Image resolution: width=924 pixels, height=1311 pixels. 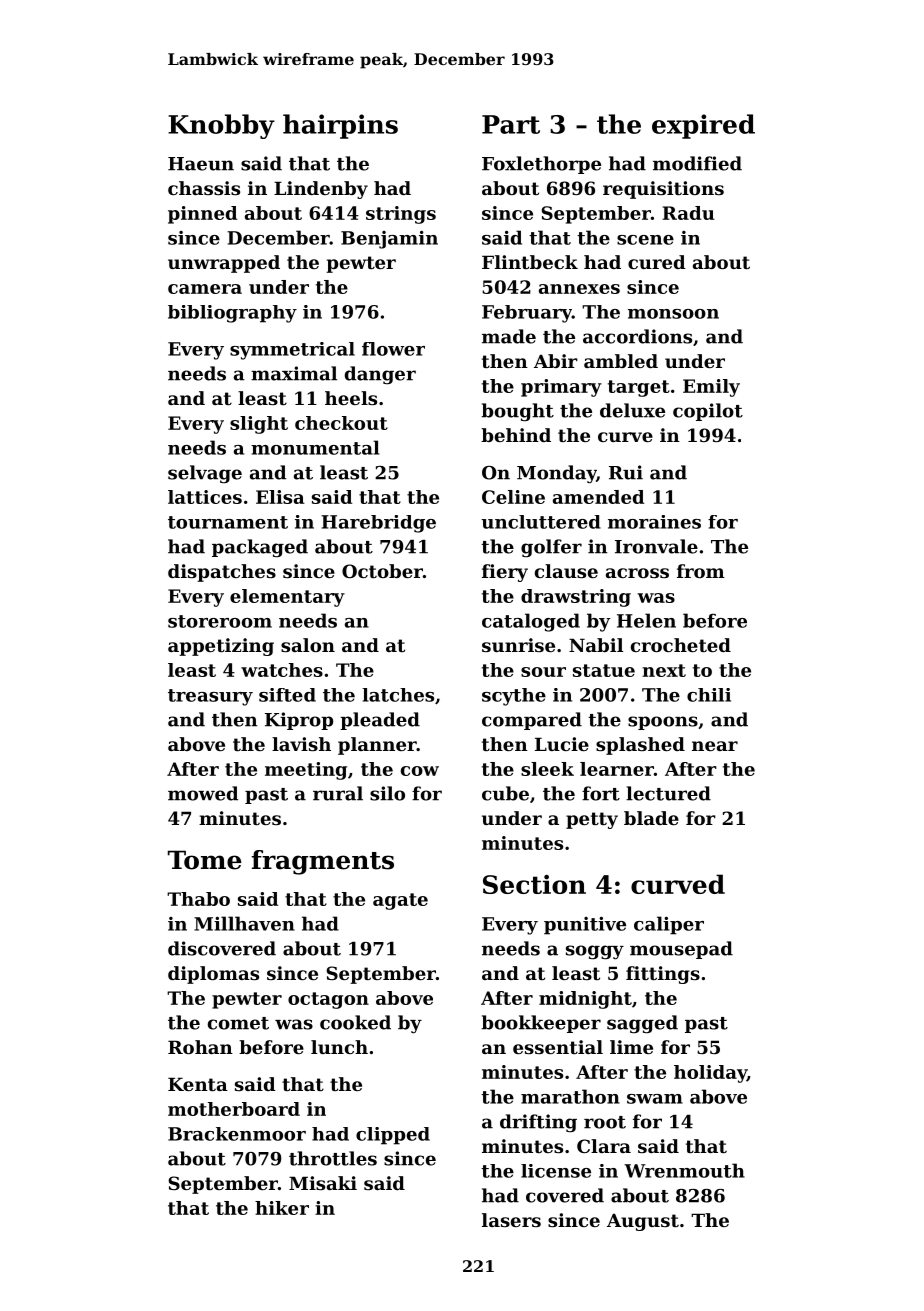 I want to click on elementary, so click(x=287, y=598).
